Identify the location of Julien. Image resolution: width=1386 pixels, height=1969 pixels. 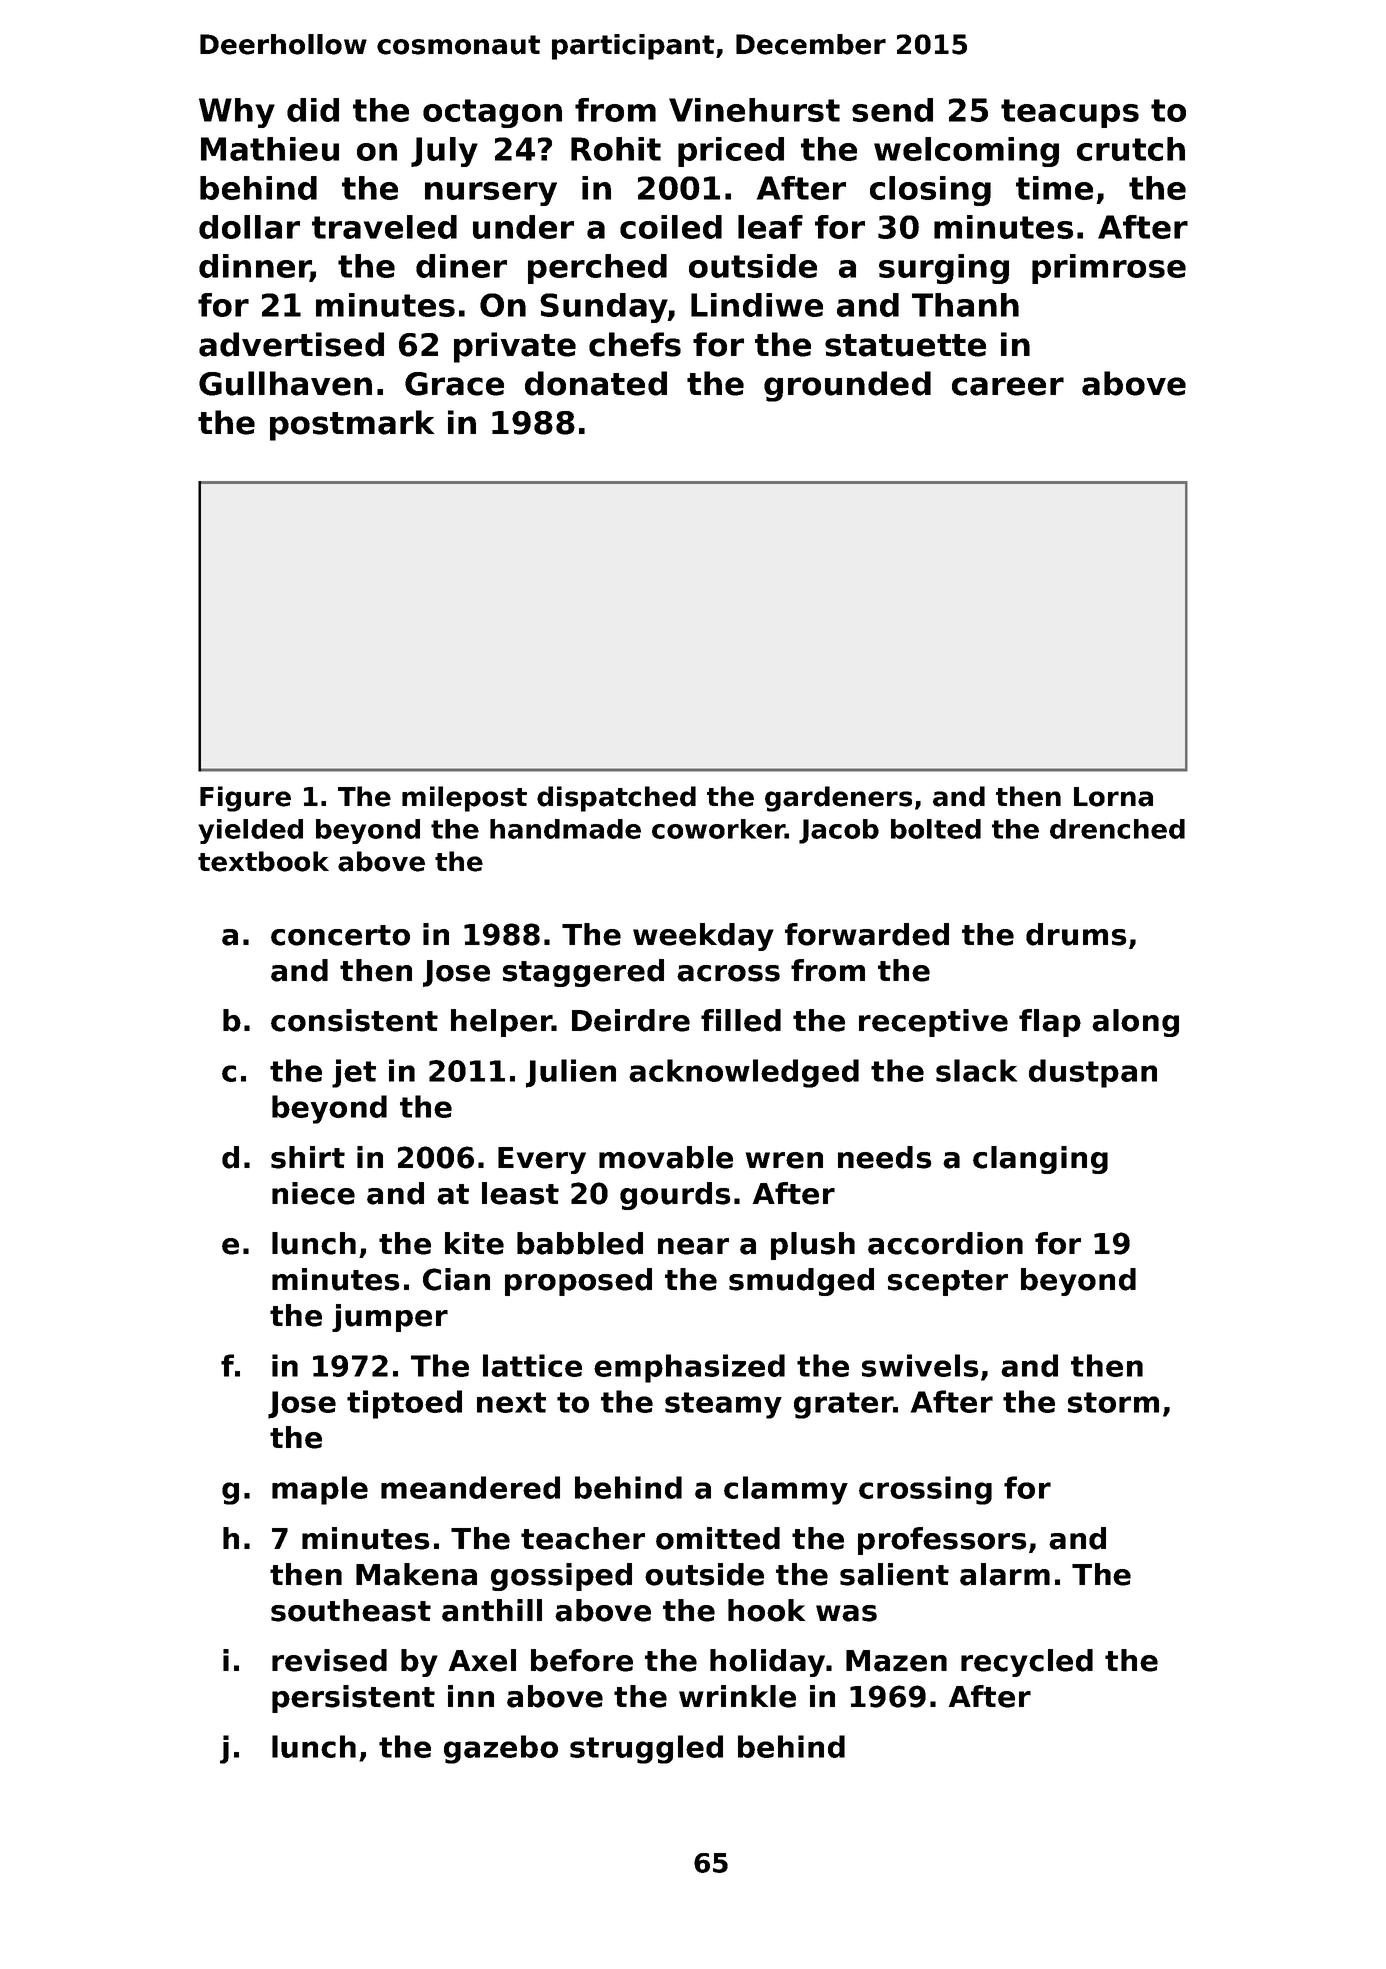
(571, 1073).
